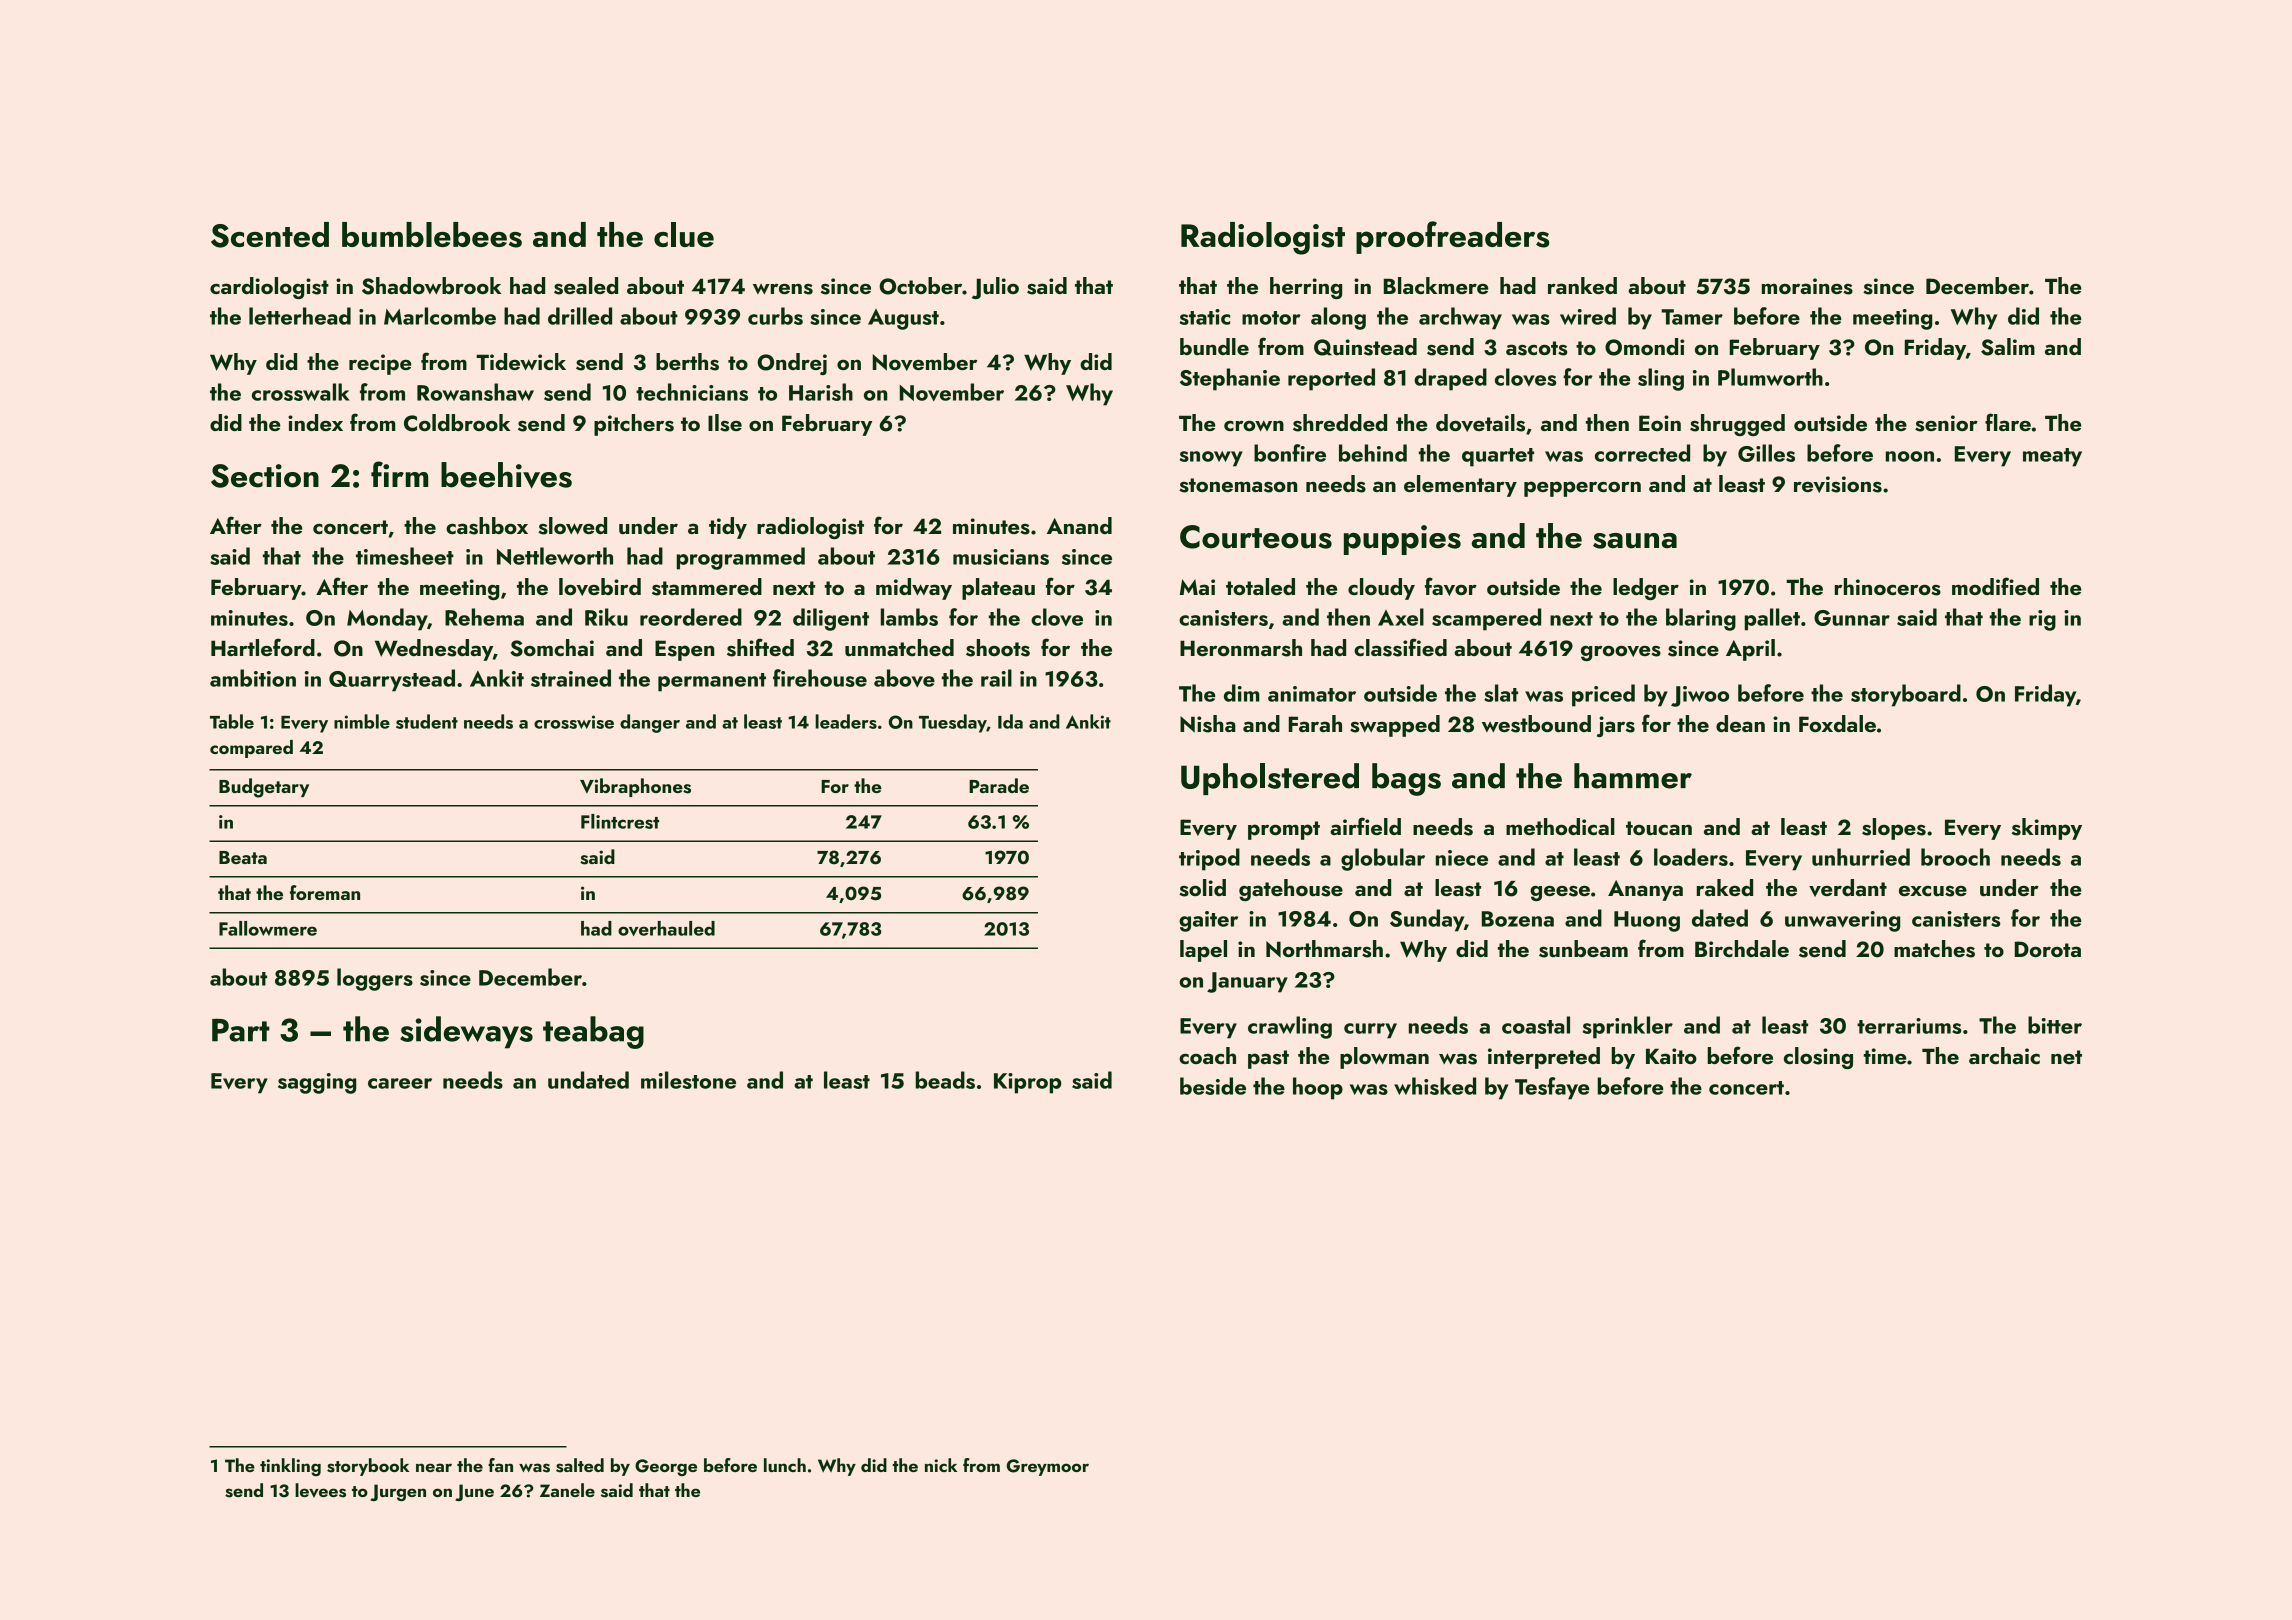 The height and width of the page is (1620, 2292). Describe the element at coordinates (1818, 1058) in the page. I see `closing` at that location.
